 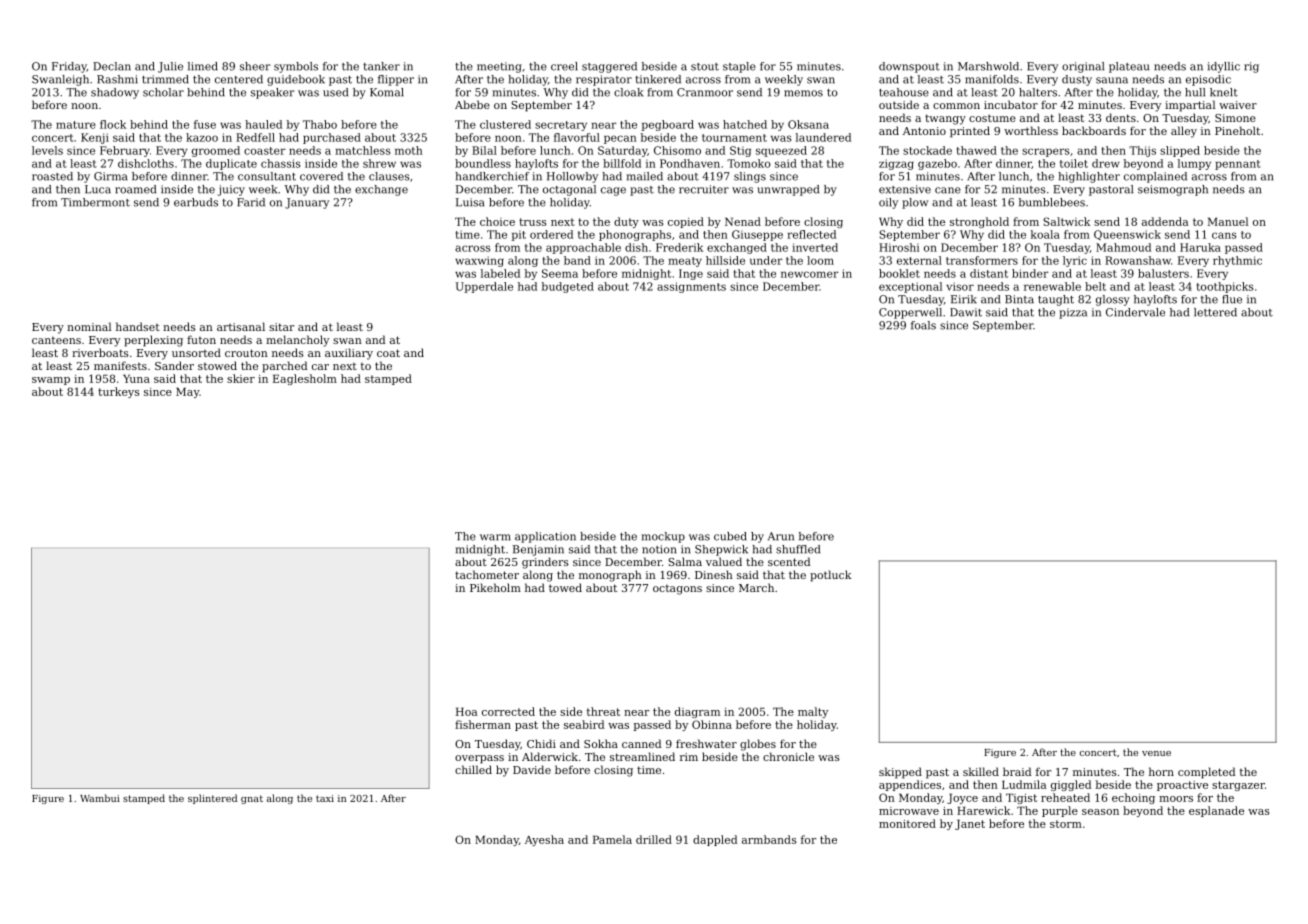 What do you see at coordinates (612, 839) in the screenshot?
I see `Pamela` at bounding box center [612, 839].
